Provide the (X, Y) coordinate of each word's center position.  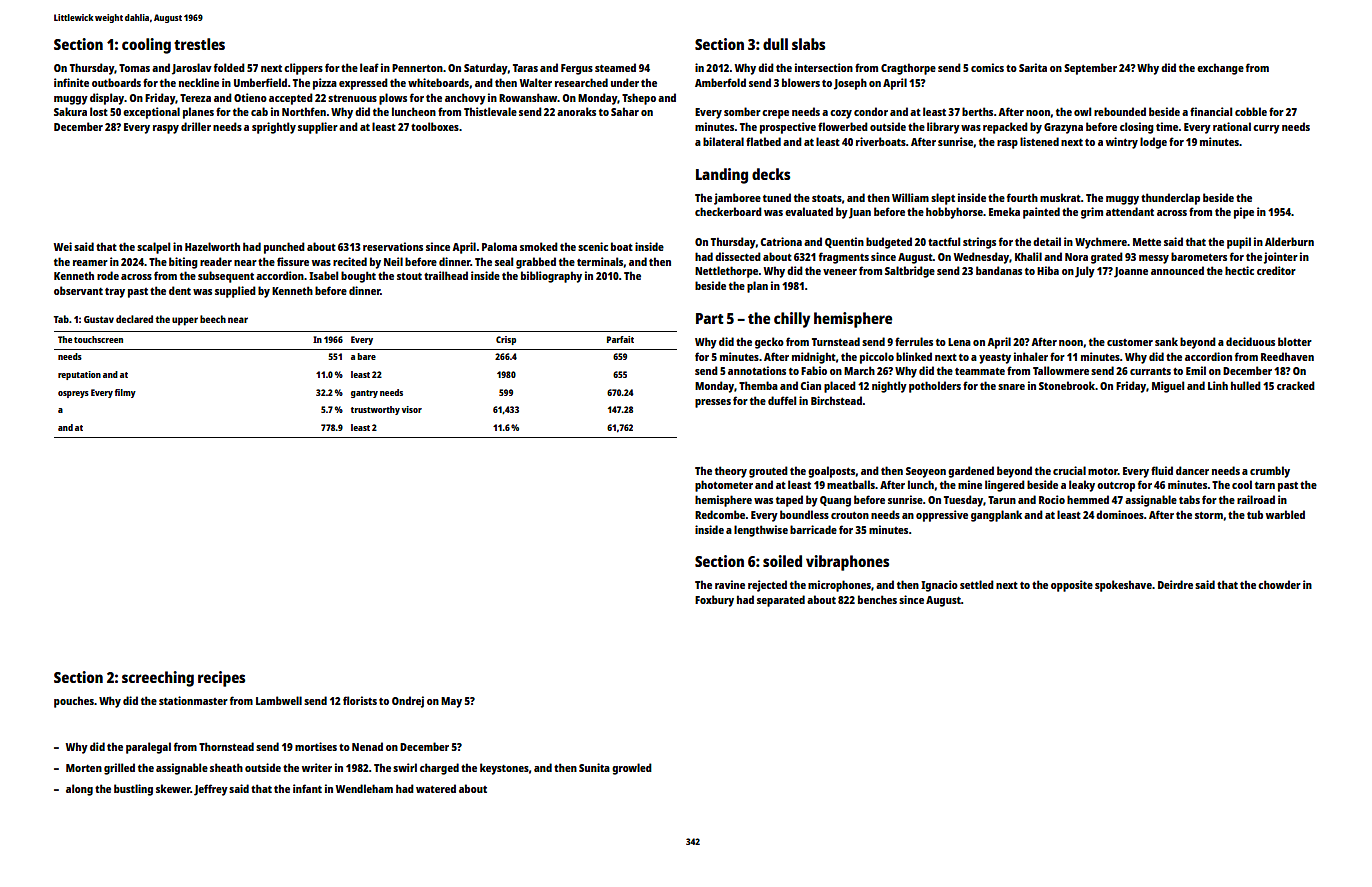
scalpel (153, 248)
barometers (1199, 256)
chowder (1279, 584)
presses (713, 403)
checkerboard (728, 211)
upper (185, 321)
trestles (199, 44)
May (451, 702)
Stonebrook (1067, 385)
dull (775, 44)
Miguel (1168, 387)
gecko (769, 343)
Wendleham (364, 788)
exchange (1220, 69)
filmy (125, 393)
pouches (74, 702)
